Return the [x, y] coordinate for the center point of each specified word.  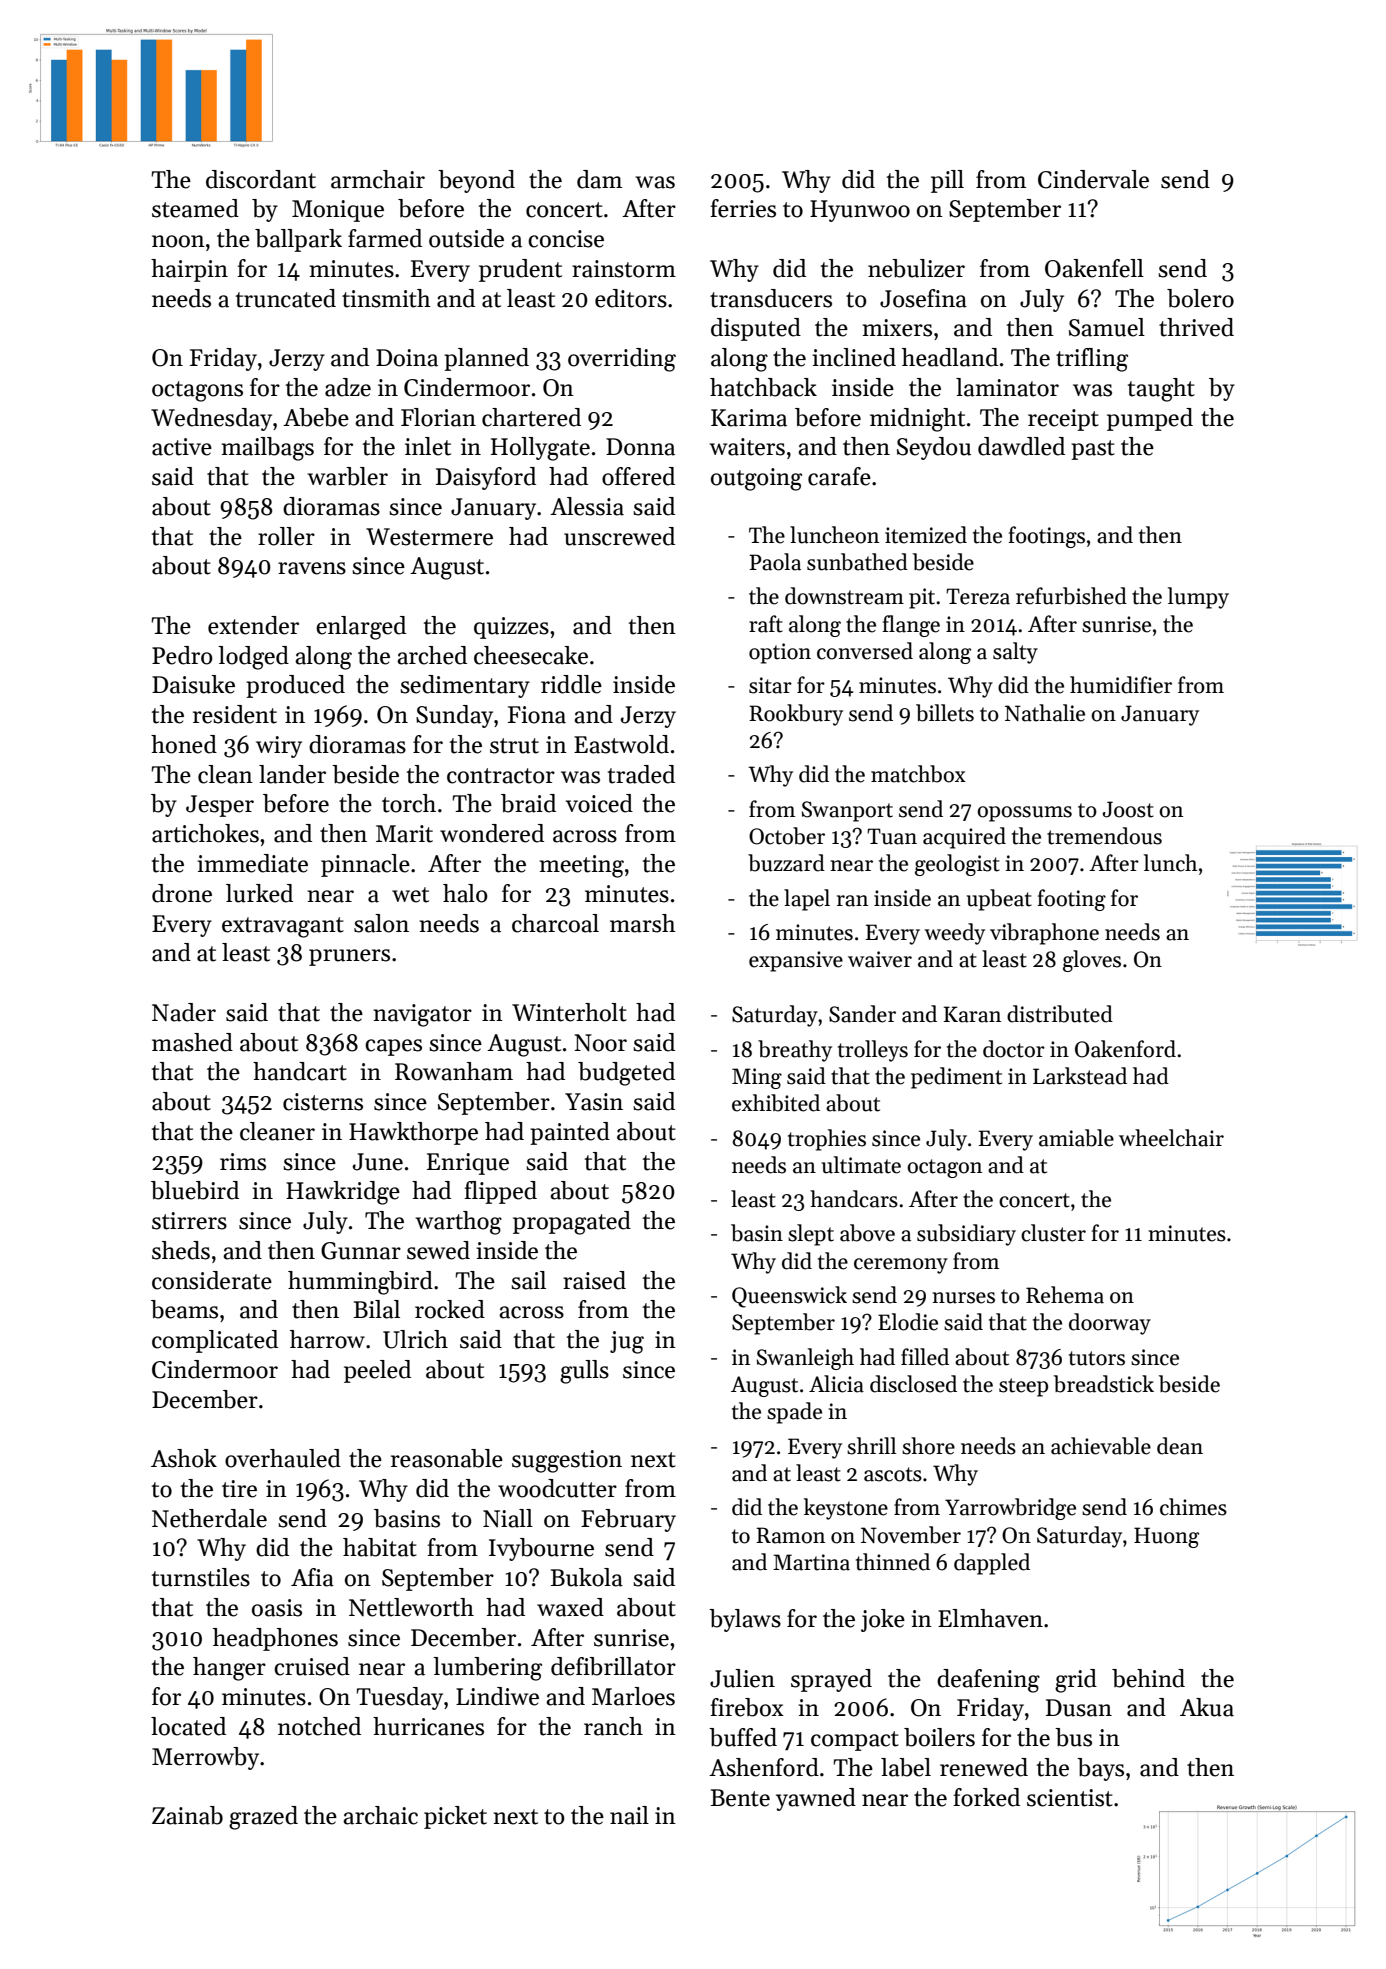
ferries [743, 208]
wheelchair [1171, 1138]
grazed [263, 1818]
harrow [327, 1339]
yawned [816, 1799]
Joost [1128, 809]
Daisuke [193, 684]
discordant [261, 179]
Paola [775, 562]
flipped [501, 1192]
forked [987, 1797]
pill [947, 181]
